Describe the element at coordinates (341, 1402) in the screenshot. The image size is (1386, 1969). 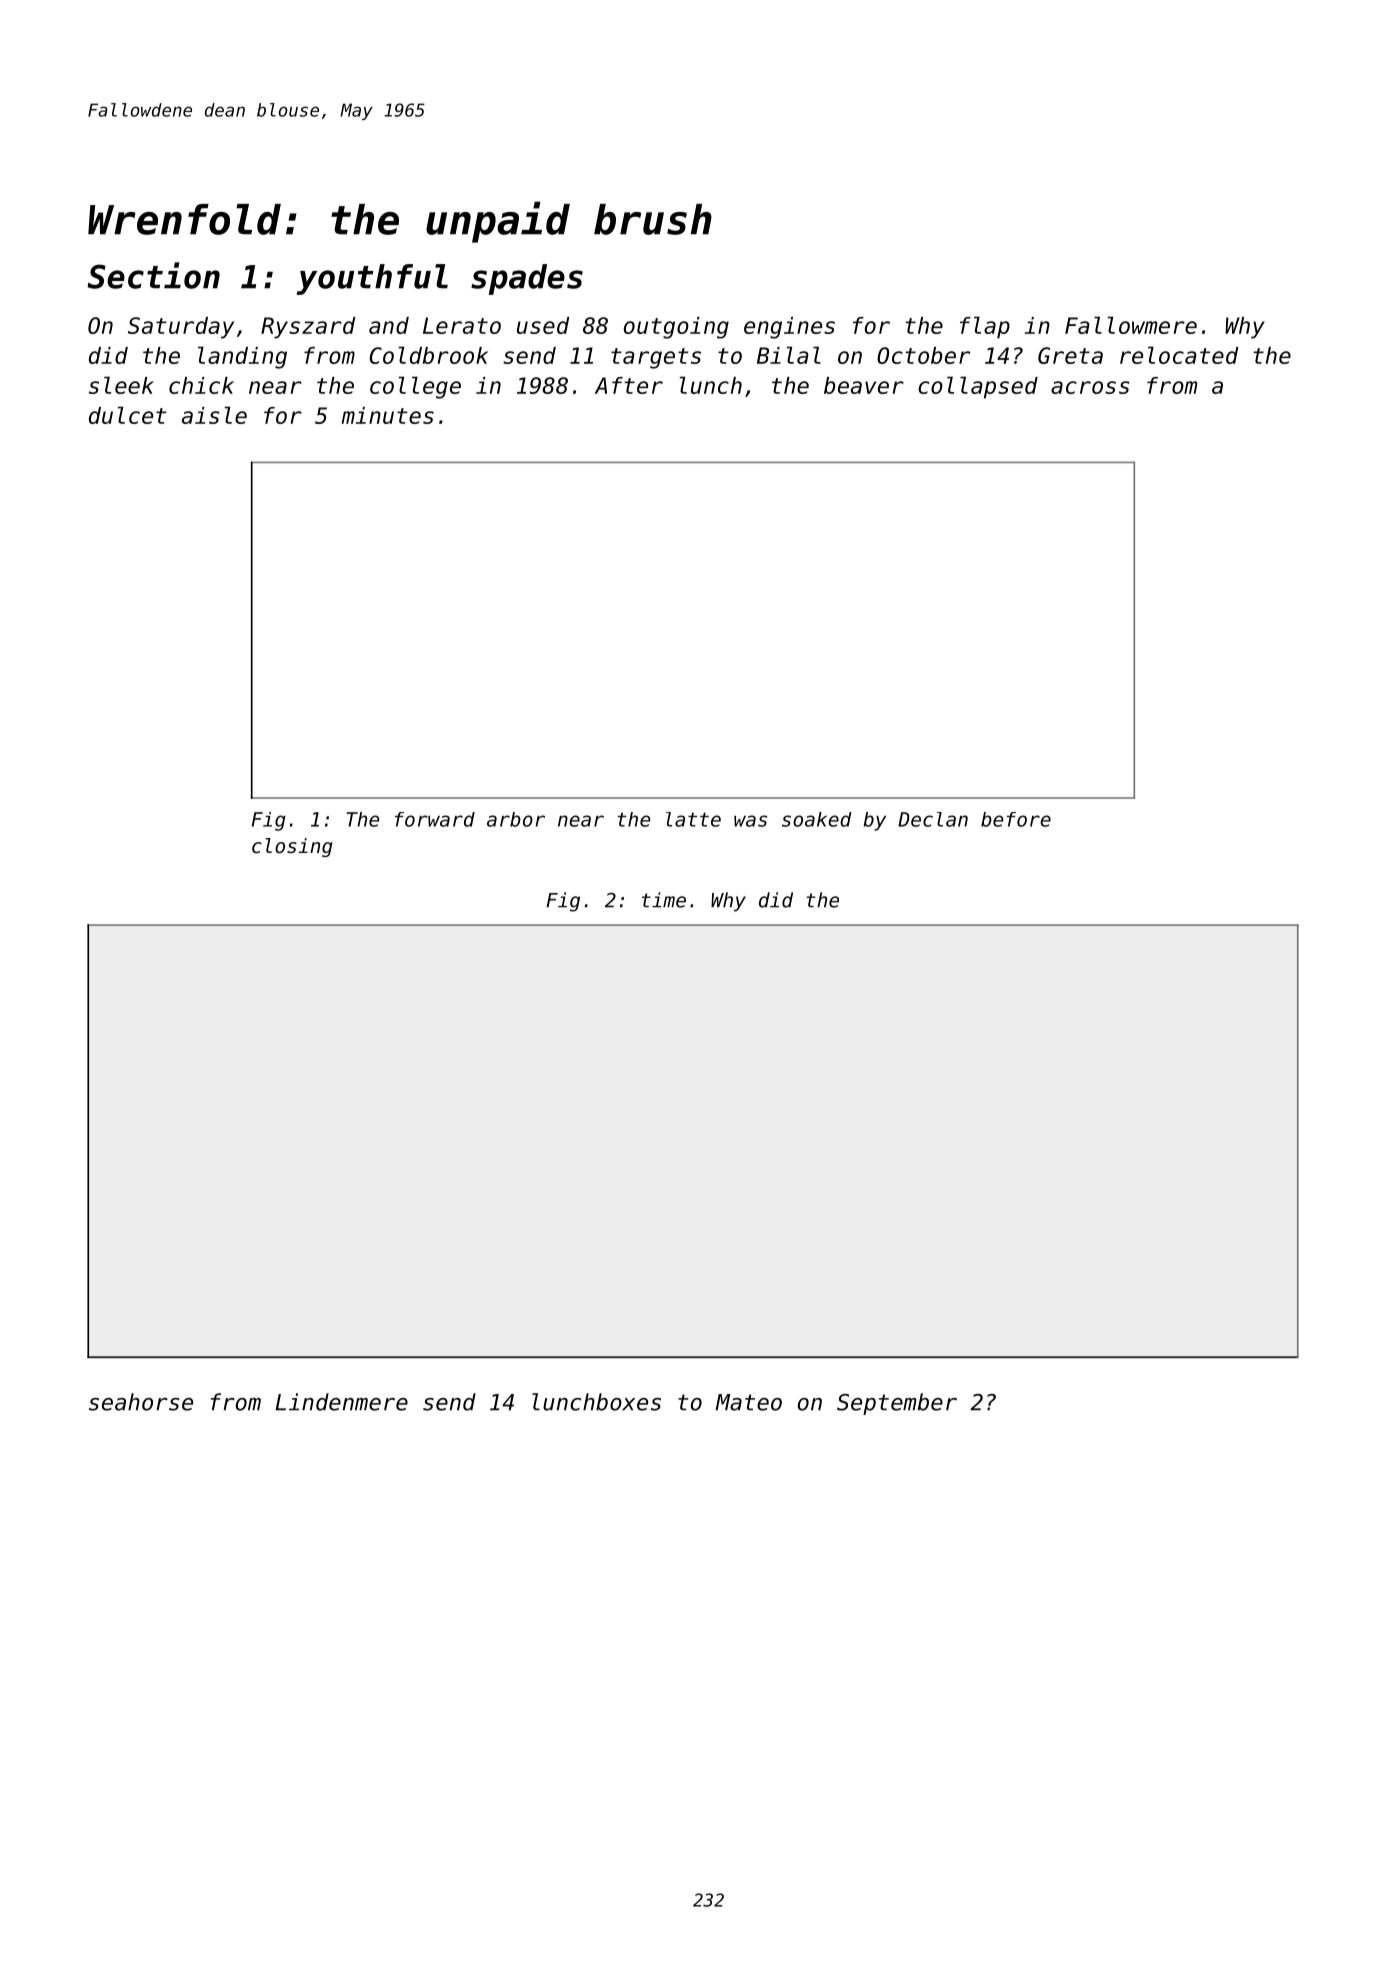
I see `Lindenmere` at that location.
